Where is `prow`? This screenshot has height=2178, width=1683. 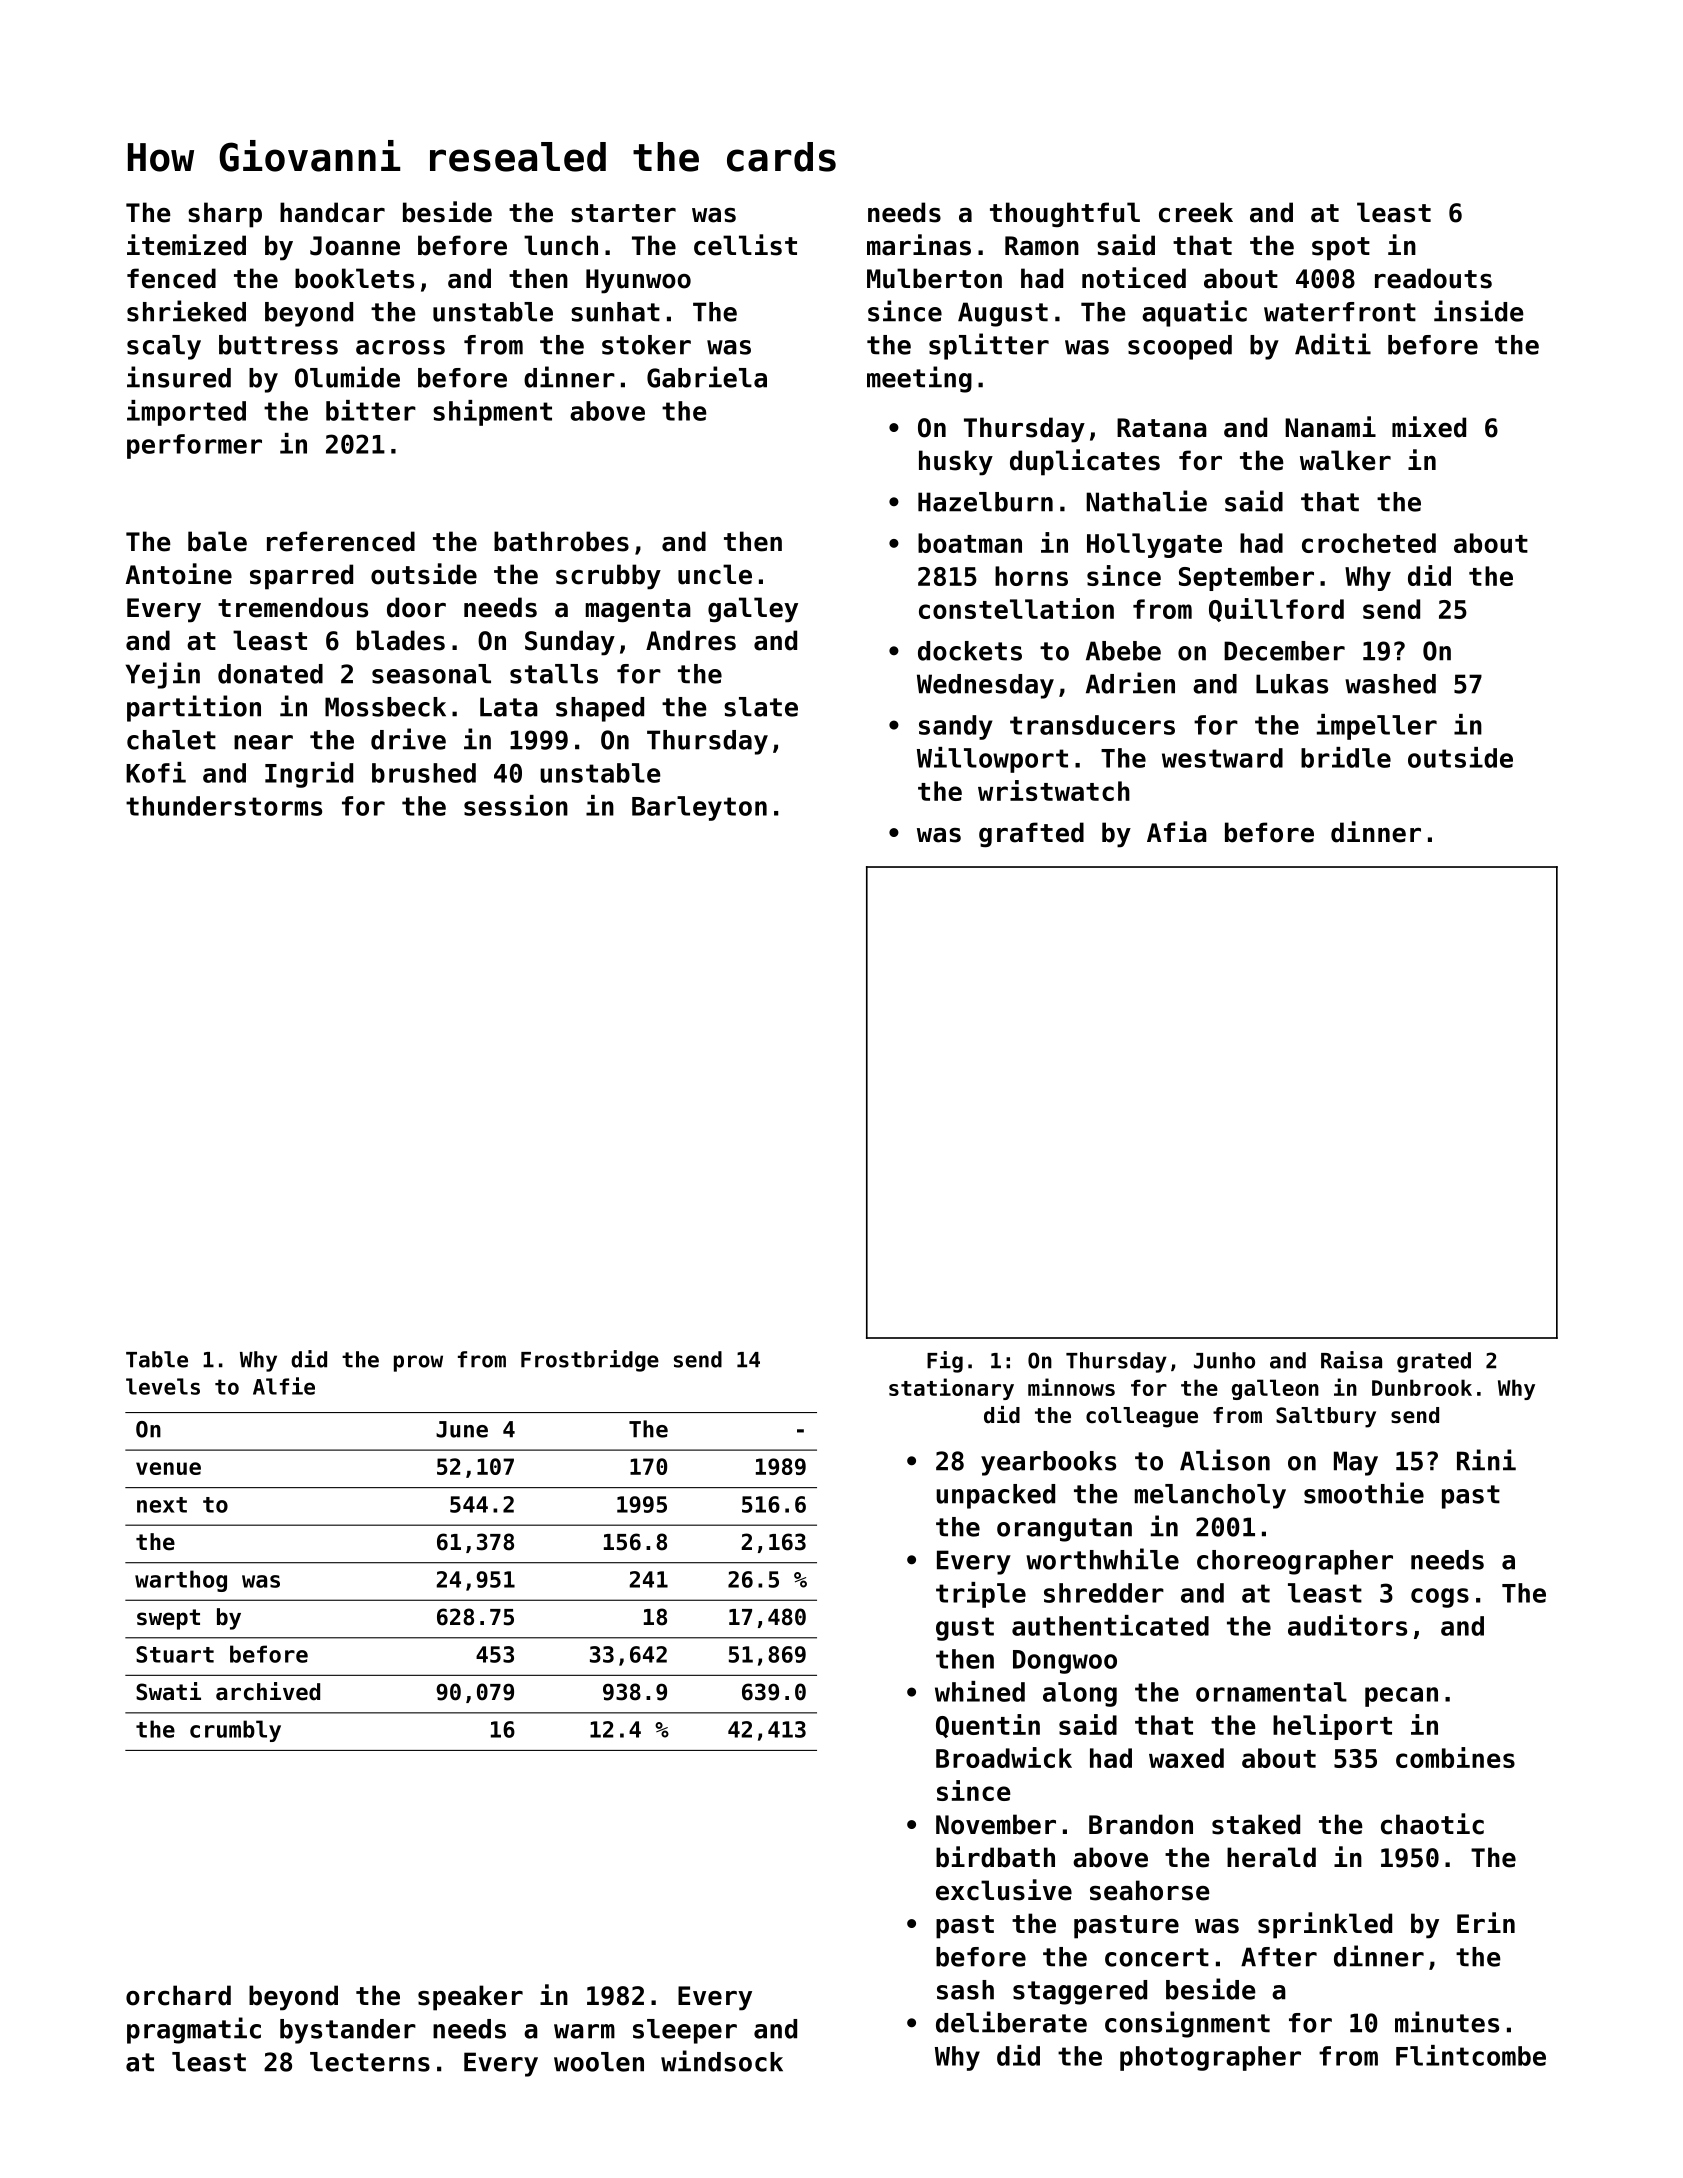 prow is located at coordinates (418, 1363).
